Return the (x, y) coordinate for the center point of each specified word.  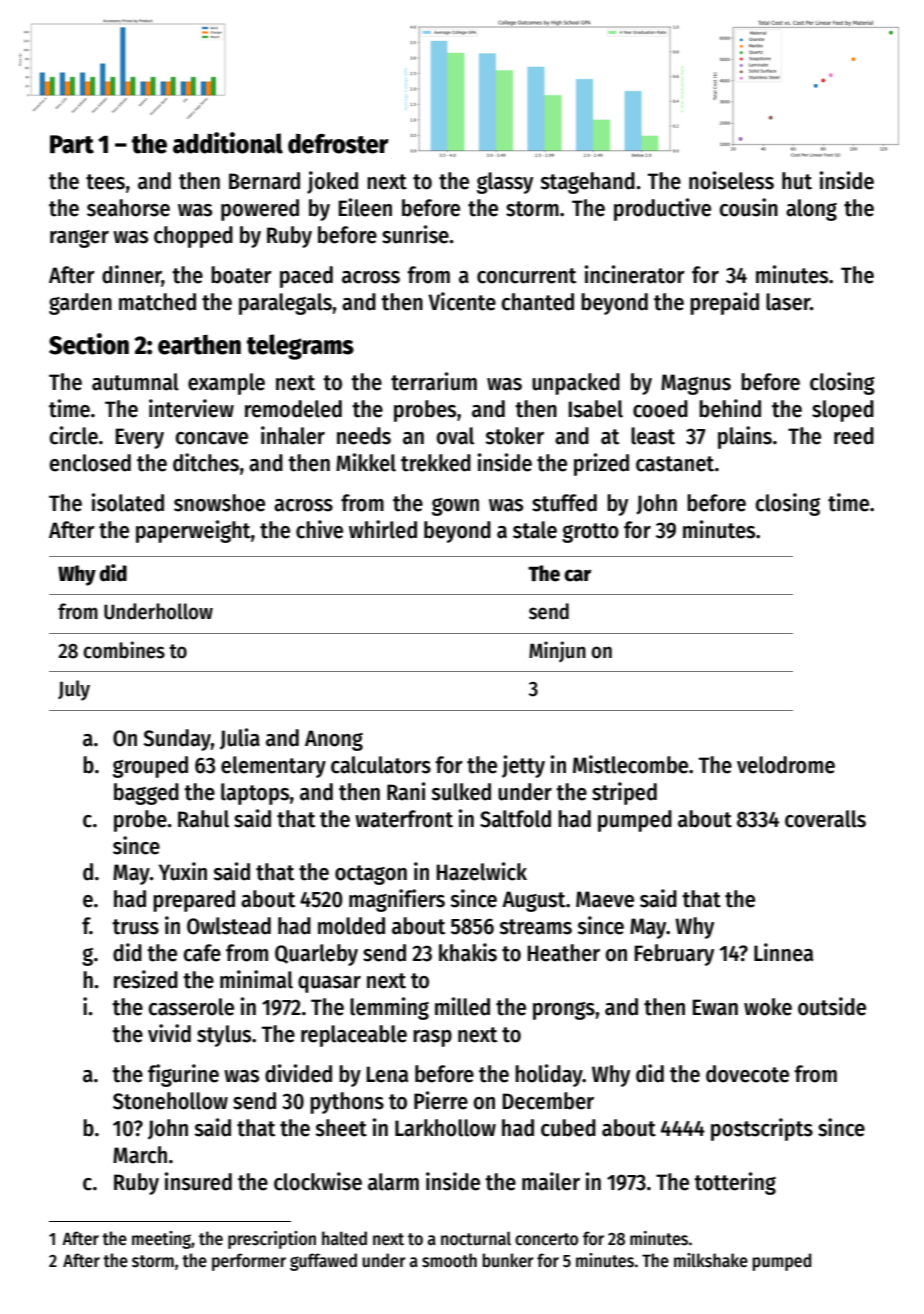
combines (124, 650)
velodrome (786, 765)
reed (854, 436)
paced (306, 277)
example (226, 384)
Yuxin (183, 871)
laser (788, 302)
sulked (461, 792)
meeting (162, 1240)
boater (241, 275)
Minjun (557, 651)
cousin (749, 207)
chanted (538, 302)
